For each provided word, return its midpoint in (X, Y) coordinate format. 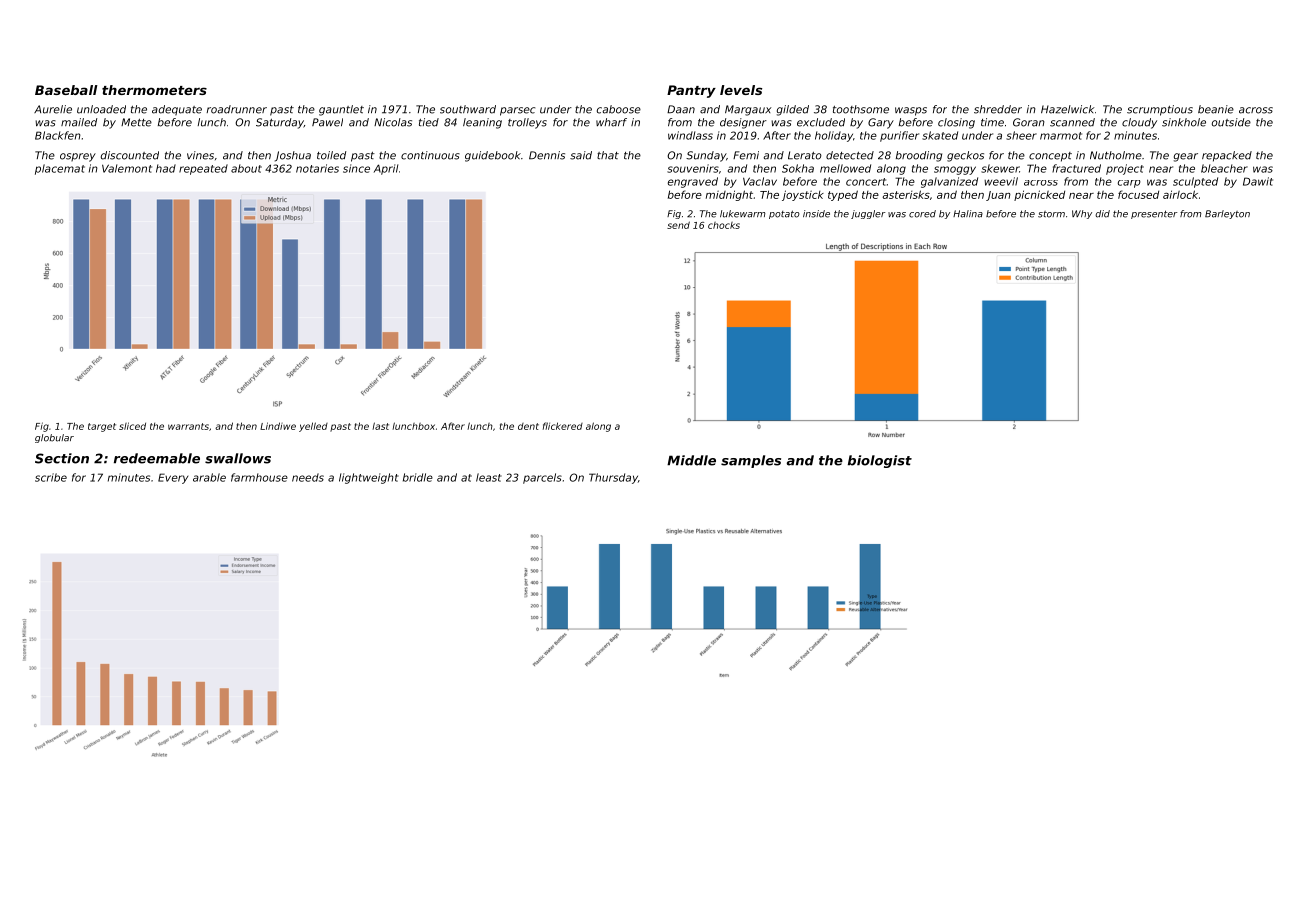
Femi (746, 155)
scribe (51, 477)
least (489, 477)
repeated (203, 169)
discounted (130, 155)
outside (1231, 122)
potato (784, 214)
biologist (880, 461)
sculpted (1195, 182)
